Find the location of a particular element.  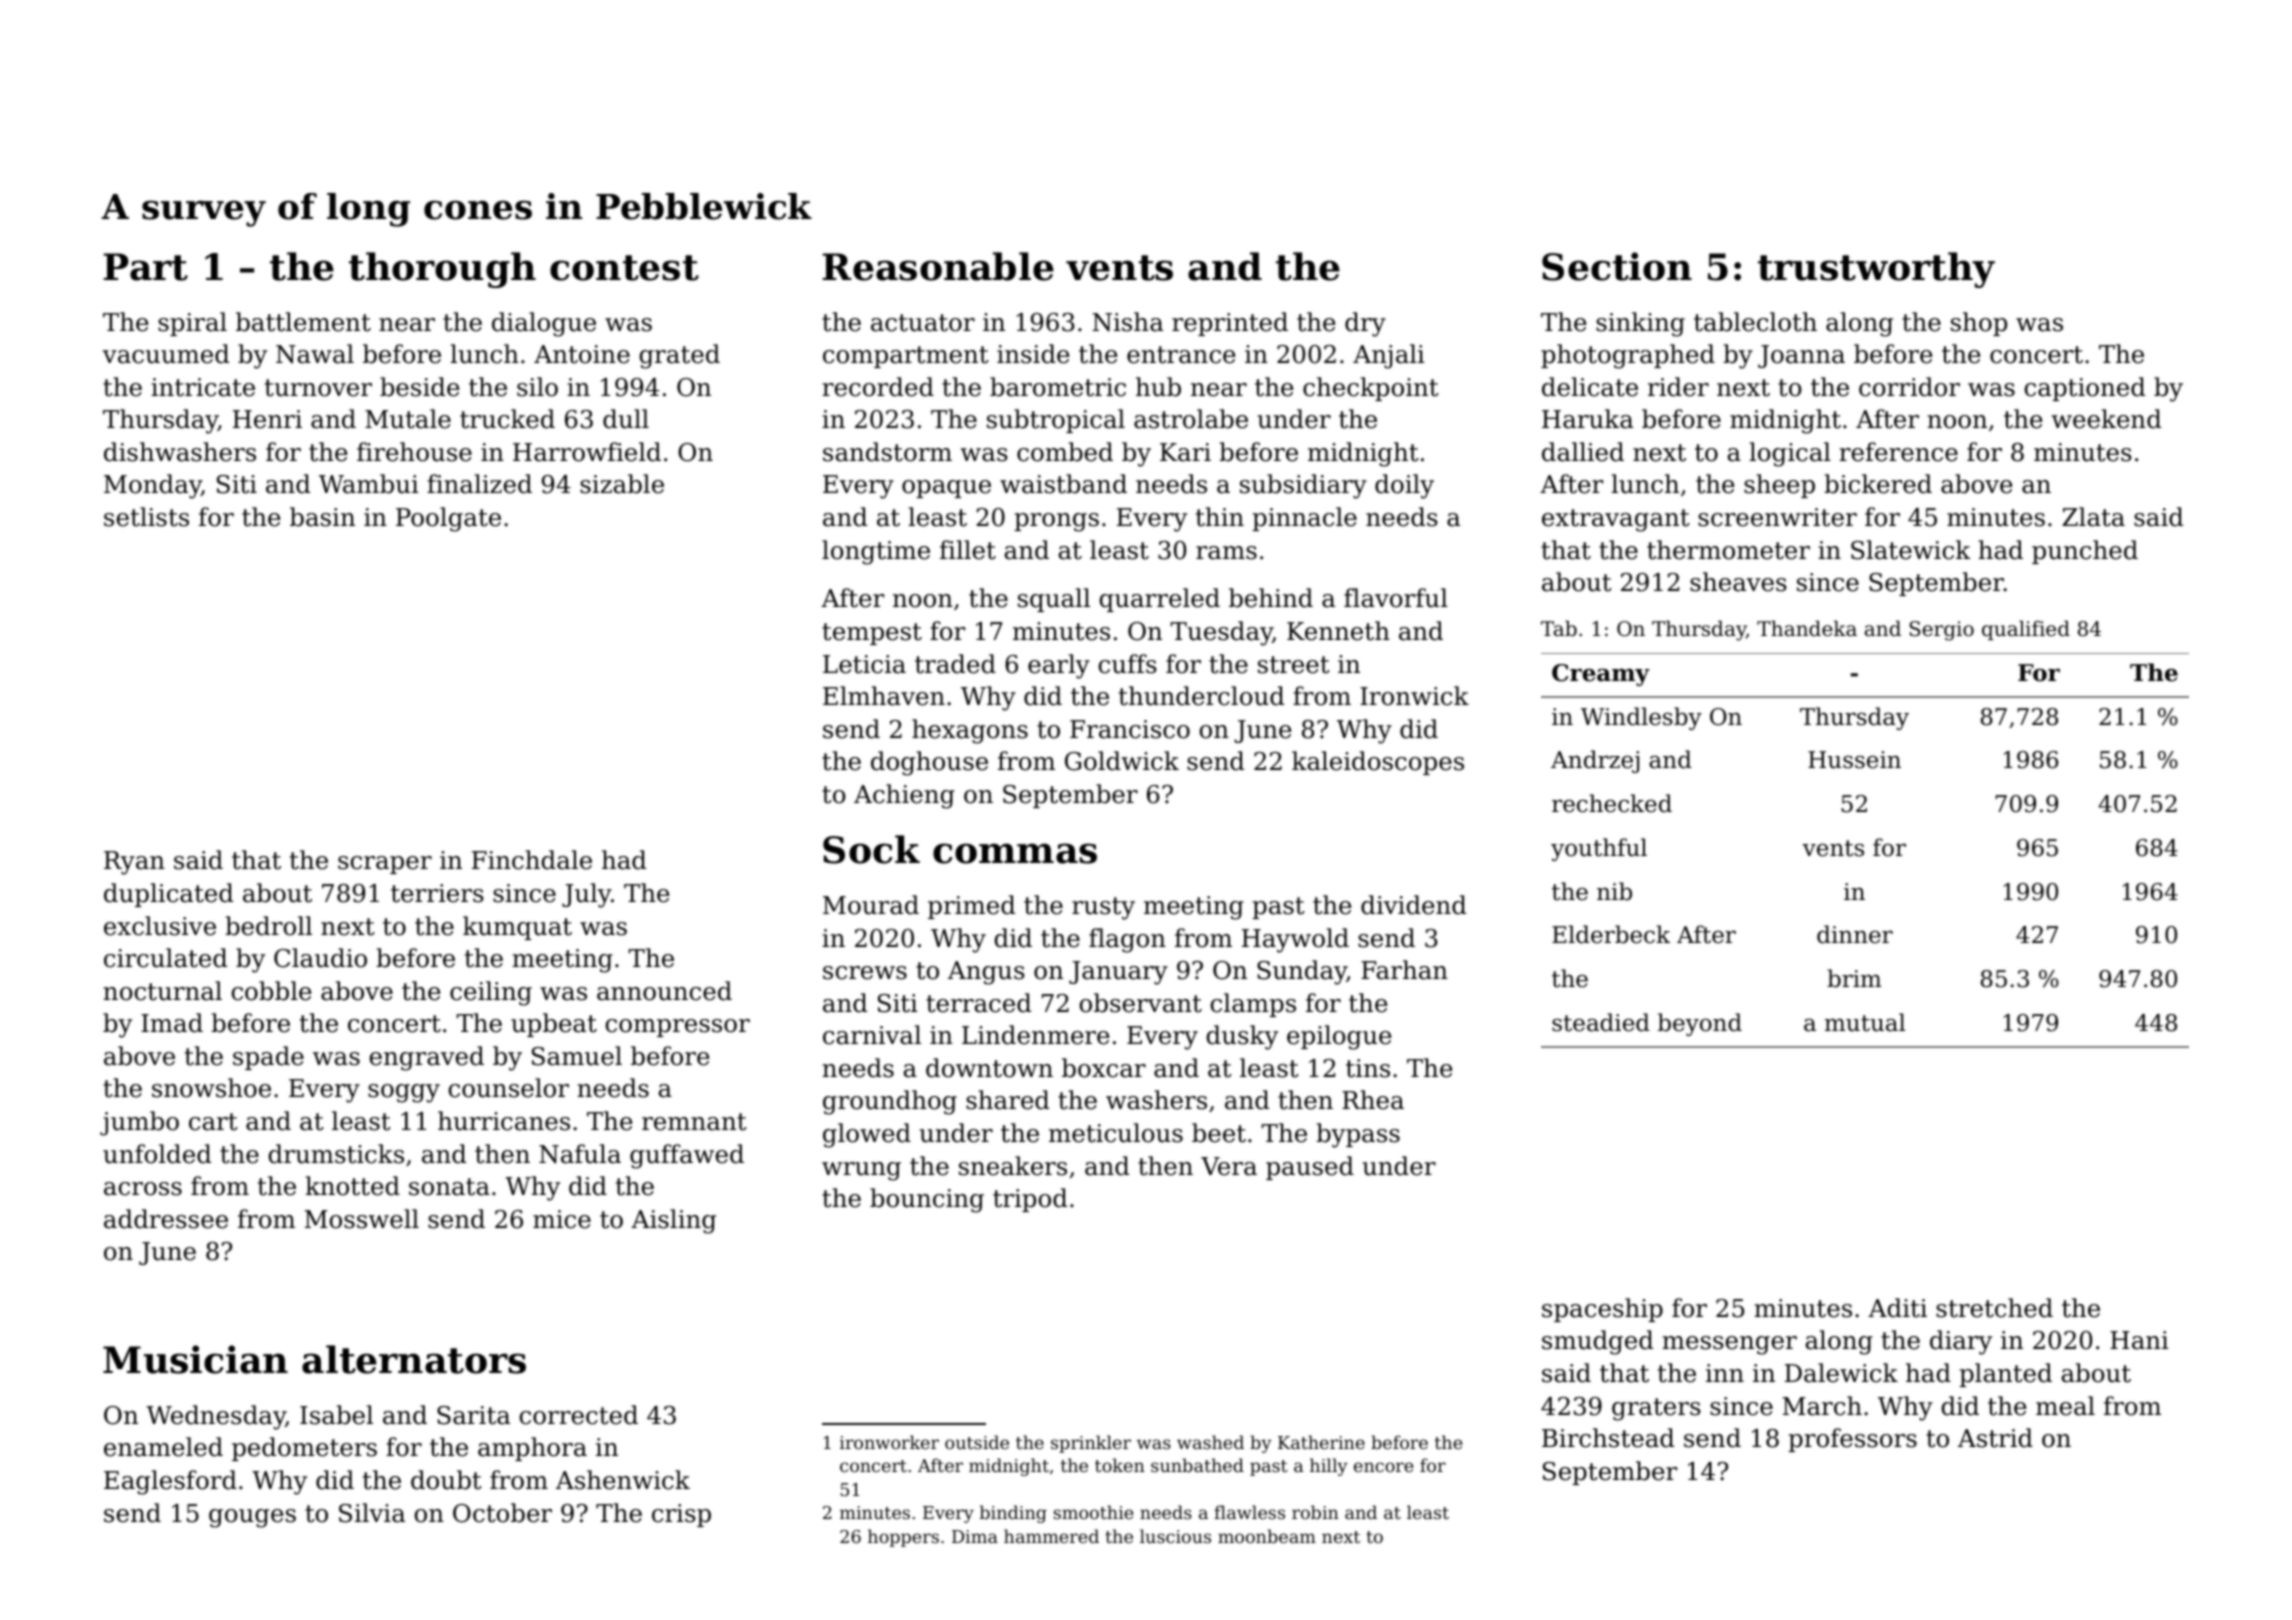

Reasonable is located at coordinates (938, 266).
